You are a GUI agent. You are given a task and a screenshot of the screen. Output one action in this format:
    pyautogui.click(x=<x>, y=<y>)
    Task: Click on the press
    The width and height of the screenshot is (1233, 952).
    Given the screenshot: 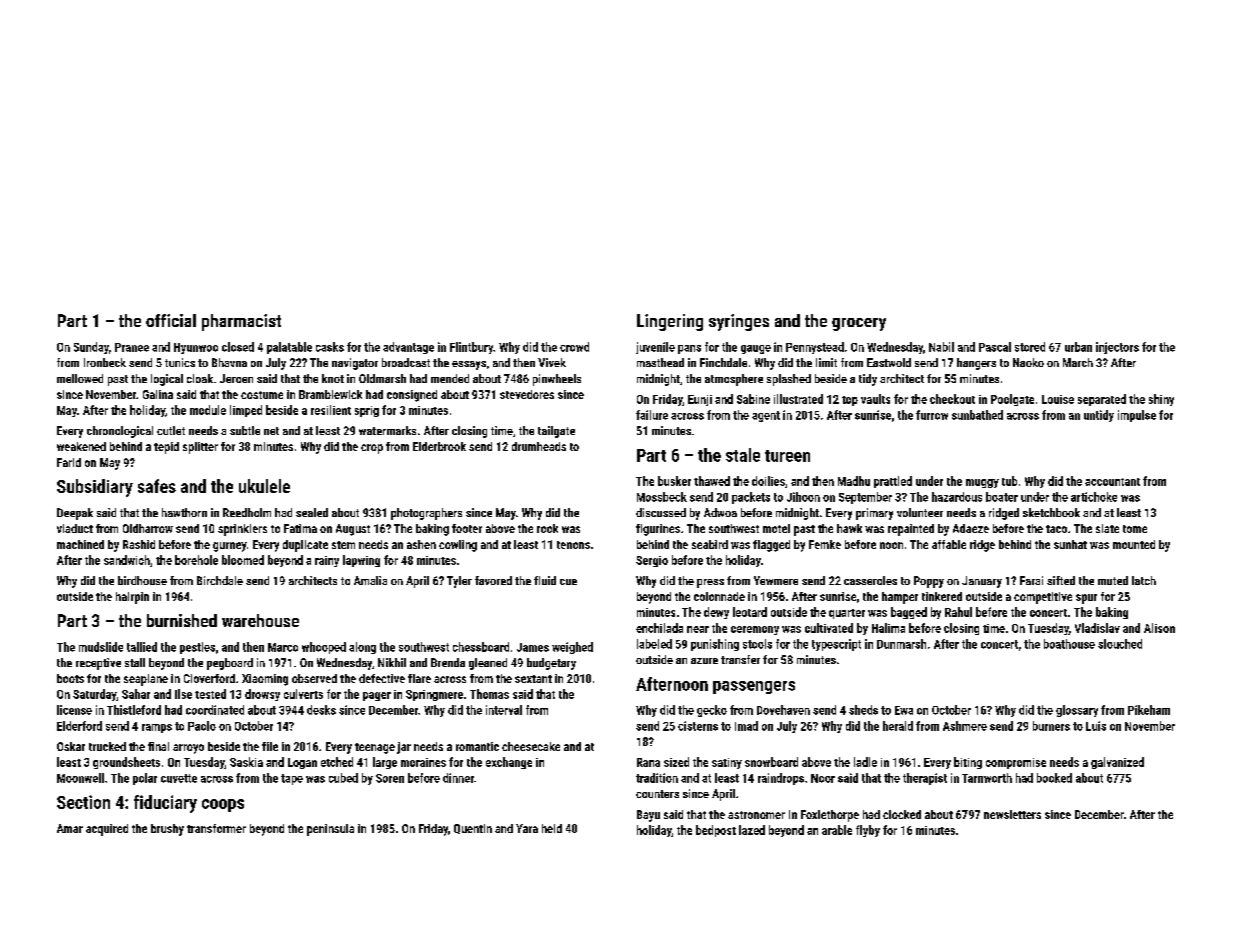 What is the action you would take?
    pyautogui.click(x=710, y=583)
